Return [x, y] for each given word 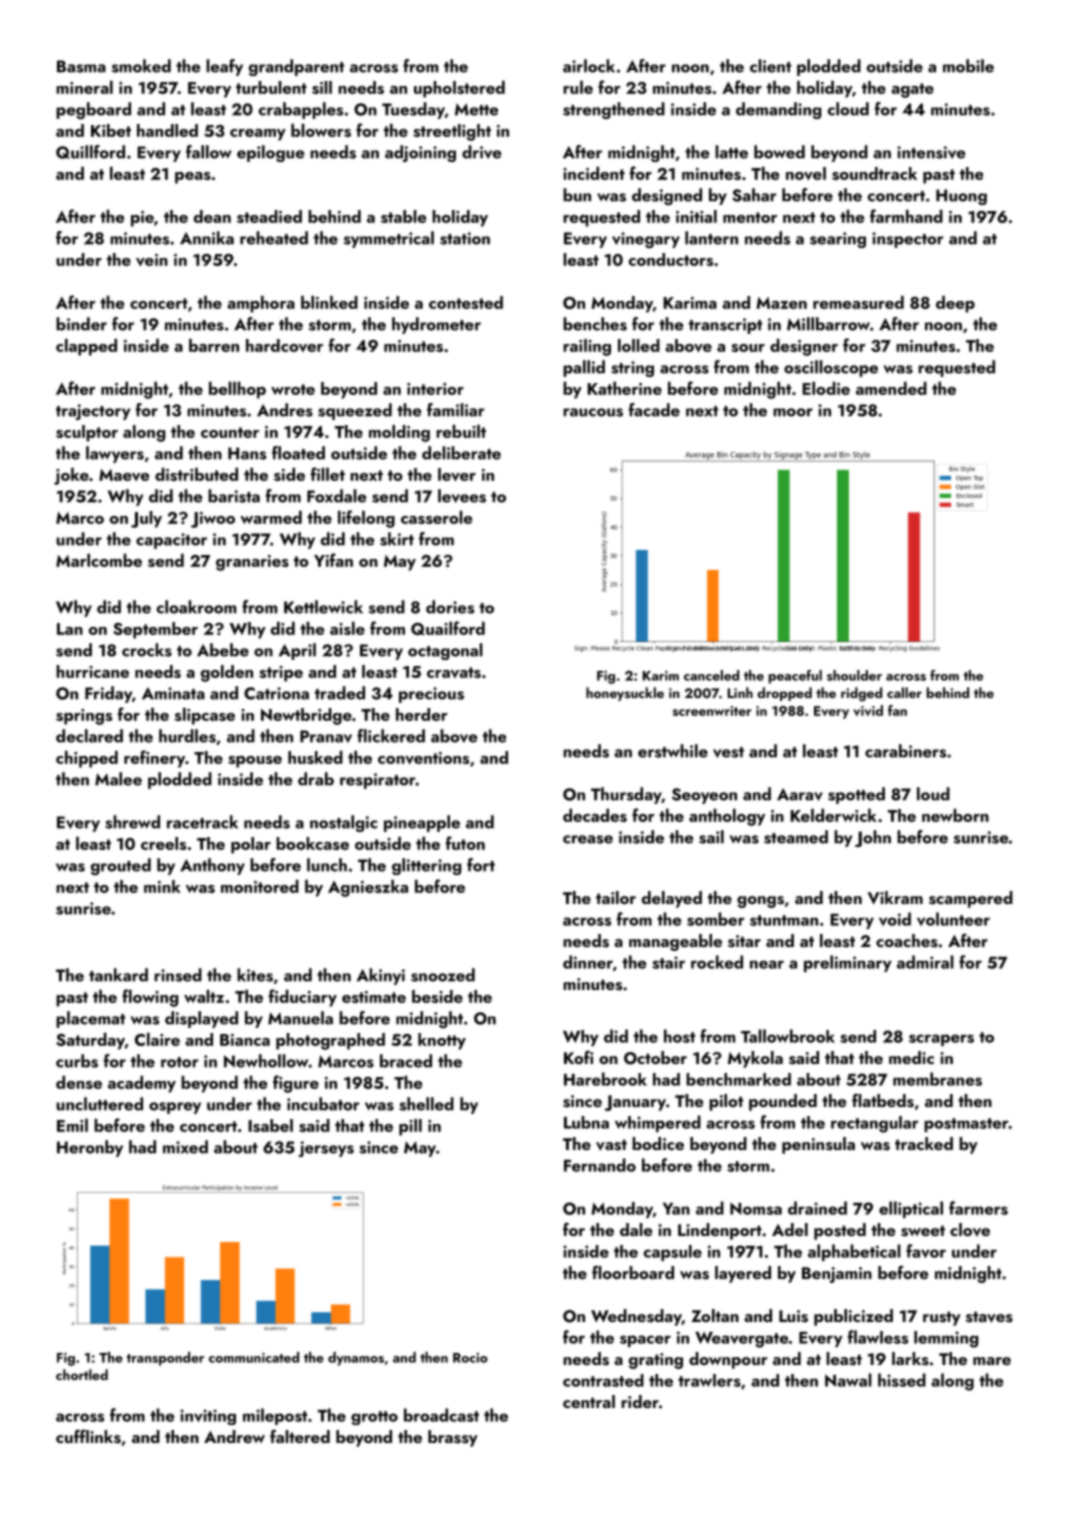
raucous [593, 412]
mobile [968, 66]
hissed [902, 1380]
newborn [955, 815]
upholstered [459, 89]
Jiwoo [213, 520]
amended [891, 388]
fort [481, 865]
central [589, 1401]
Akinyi [381, 976]
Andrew [234, 1436]
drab [316, 779]
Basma [81, 66]
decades [595, 815]
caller [904, 692]
